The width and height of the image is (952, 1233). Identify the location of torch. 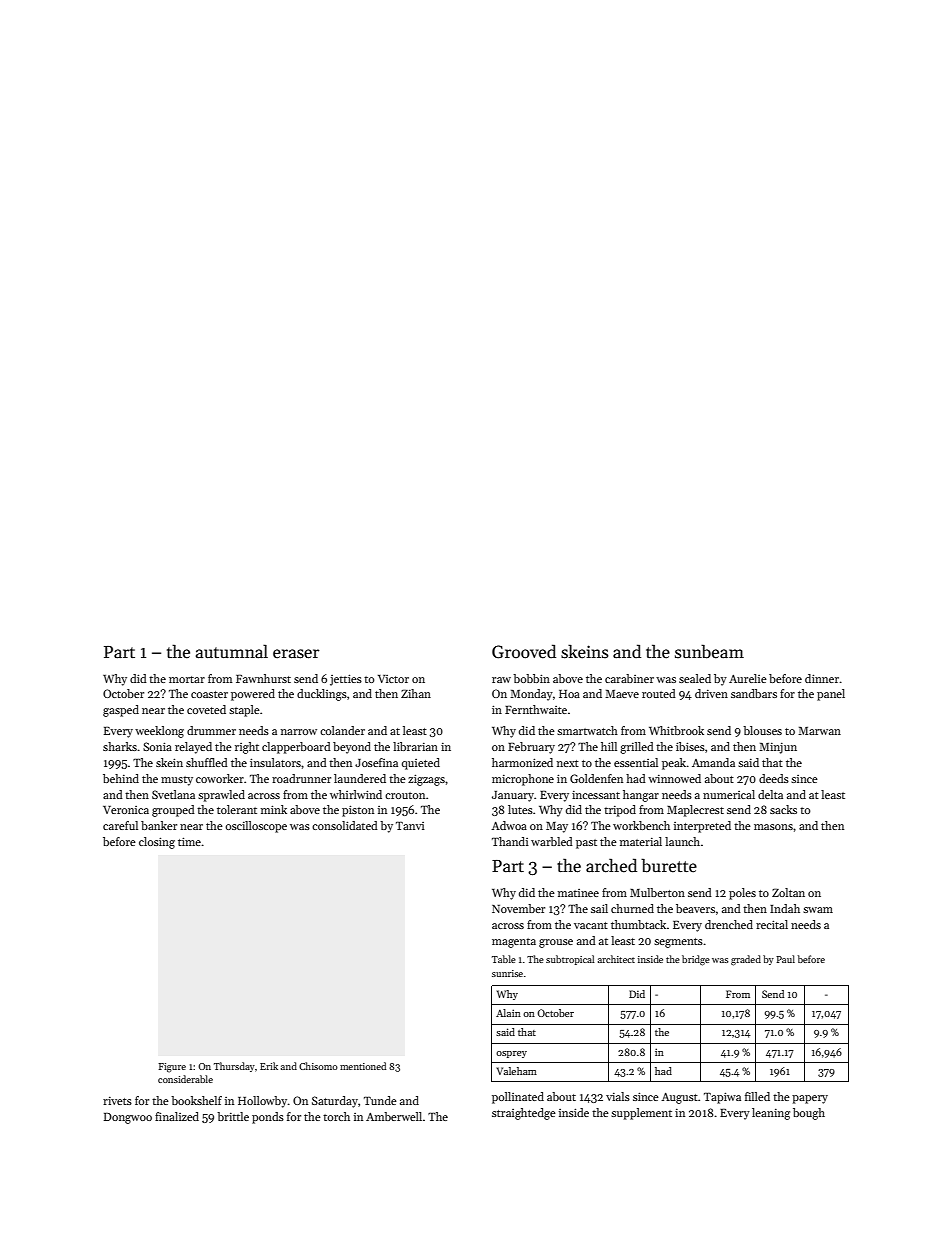
(336, 1116).
